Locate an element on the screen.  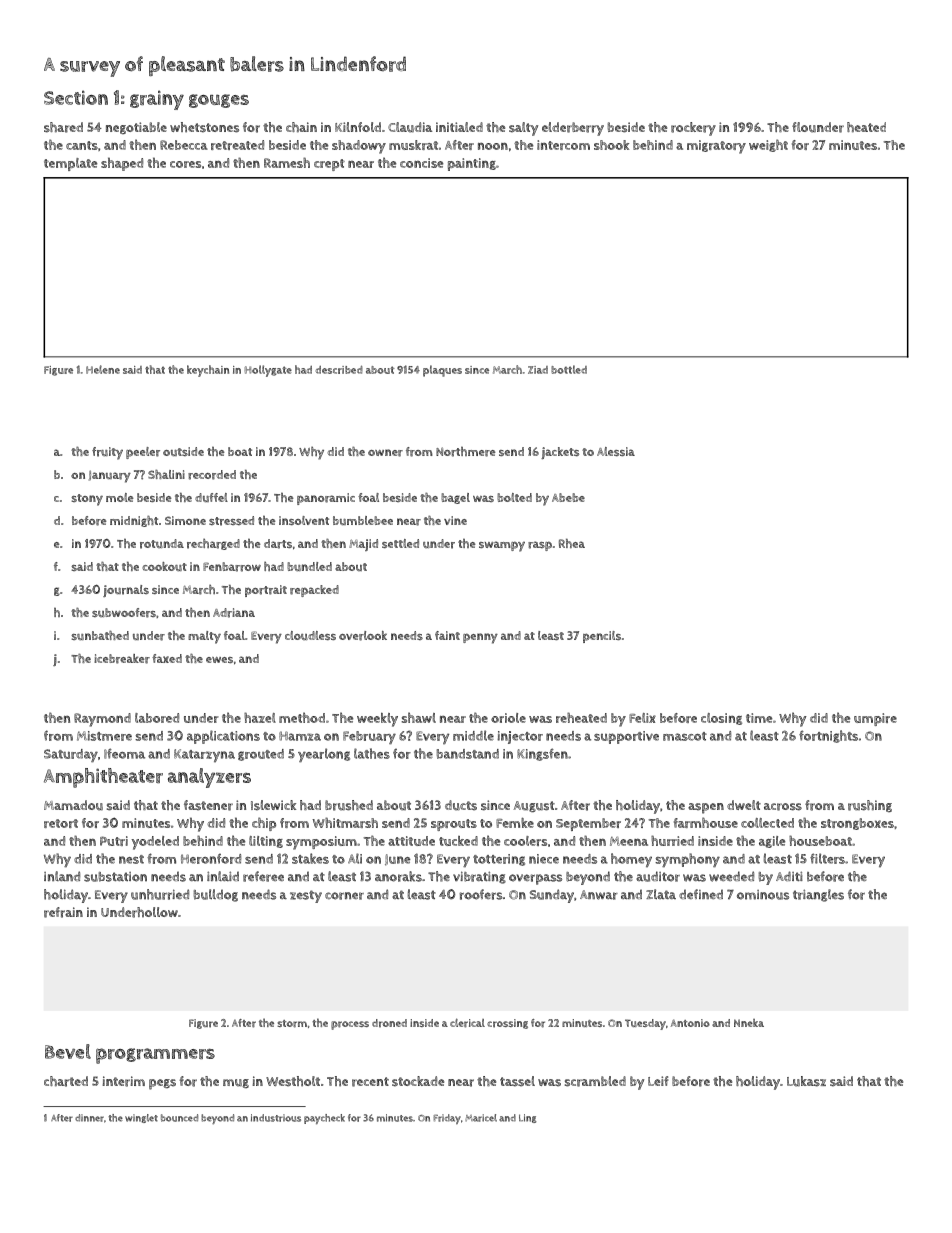
rockery is located at coordinates (693, 129).
